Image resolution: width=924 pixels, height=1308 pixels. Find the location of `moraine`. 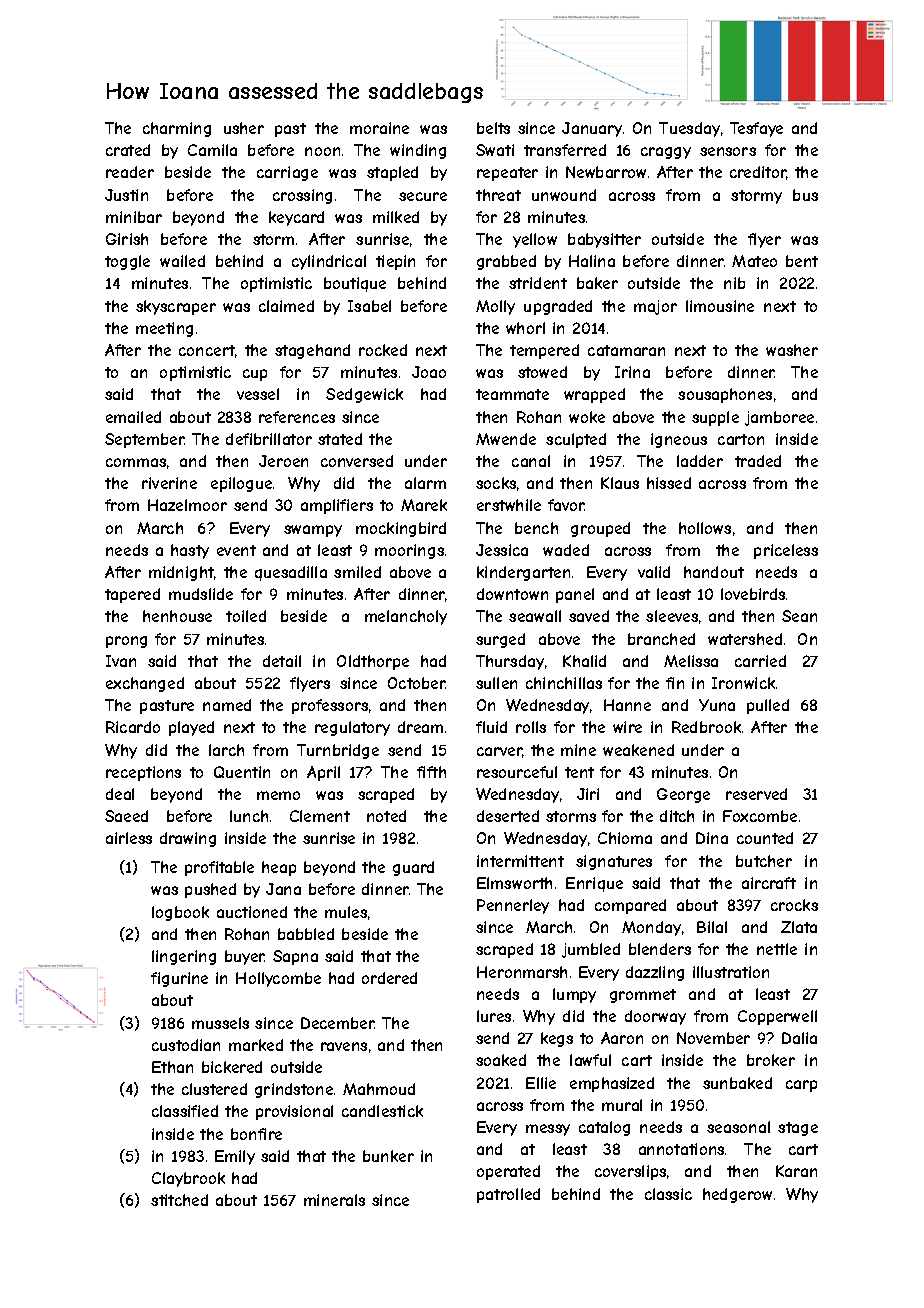

moraine is located at coordinates (379, 128).
